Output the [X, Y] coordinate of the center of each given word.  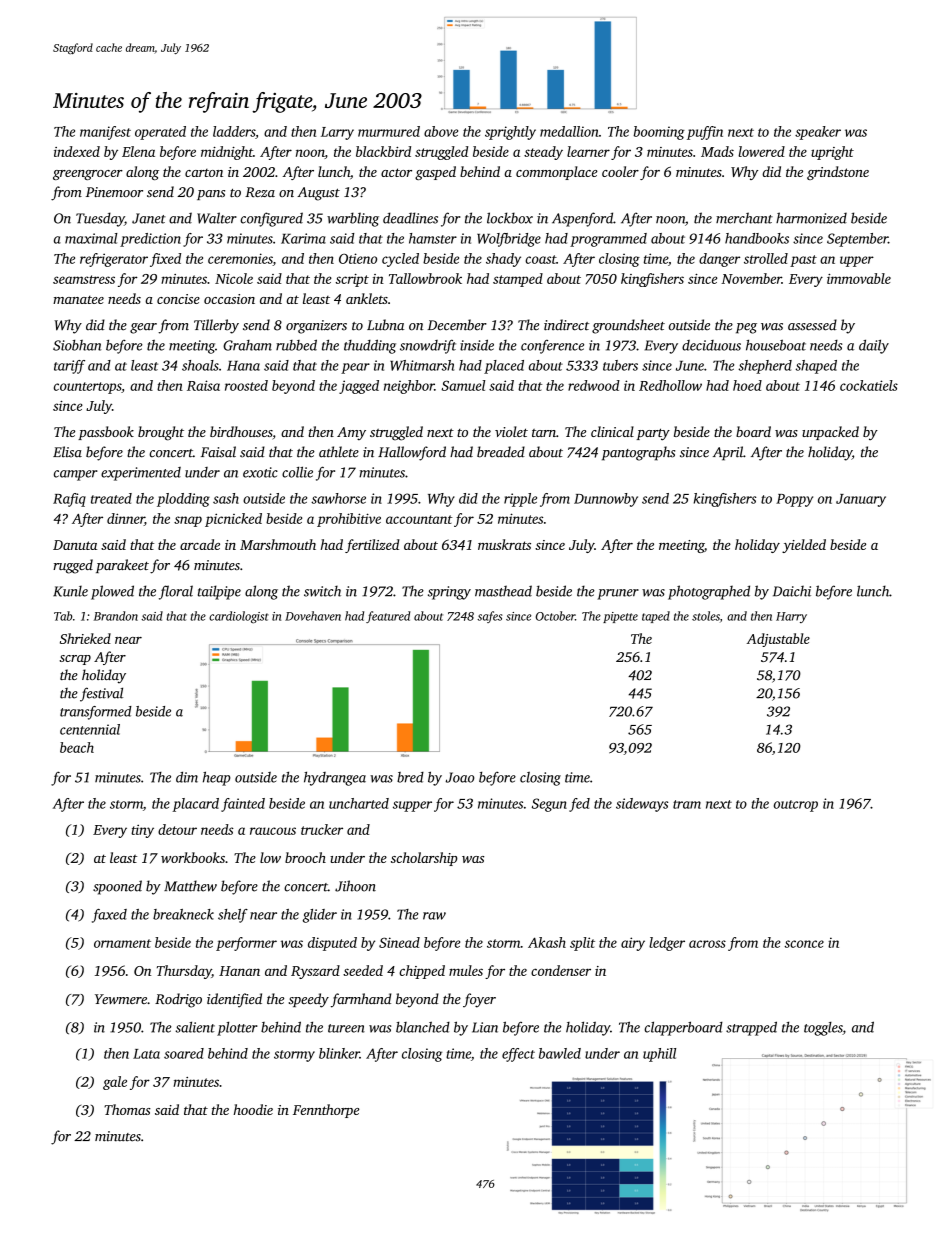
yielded [804, 546]
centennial [90, 729]
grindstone [838, 173]
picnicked [233, 520]
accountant [419, 519]
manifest [105, 133]
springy [449, 593]
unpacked [830, 433]
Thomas [127, 1109]
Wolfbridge [509, 240]
